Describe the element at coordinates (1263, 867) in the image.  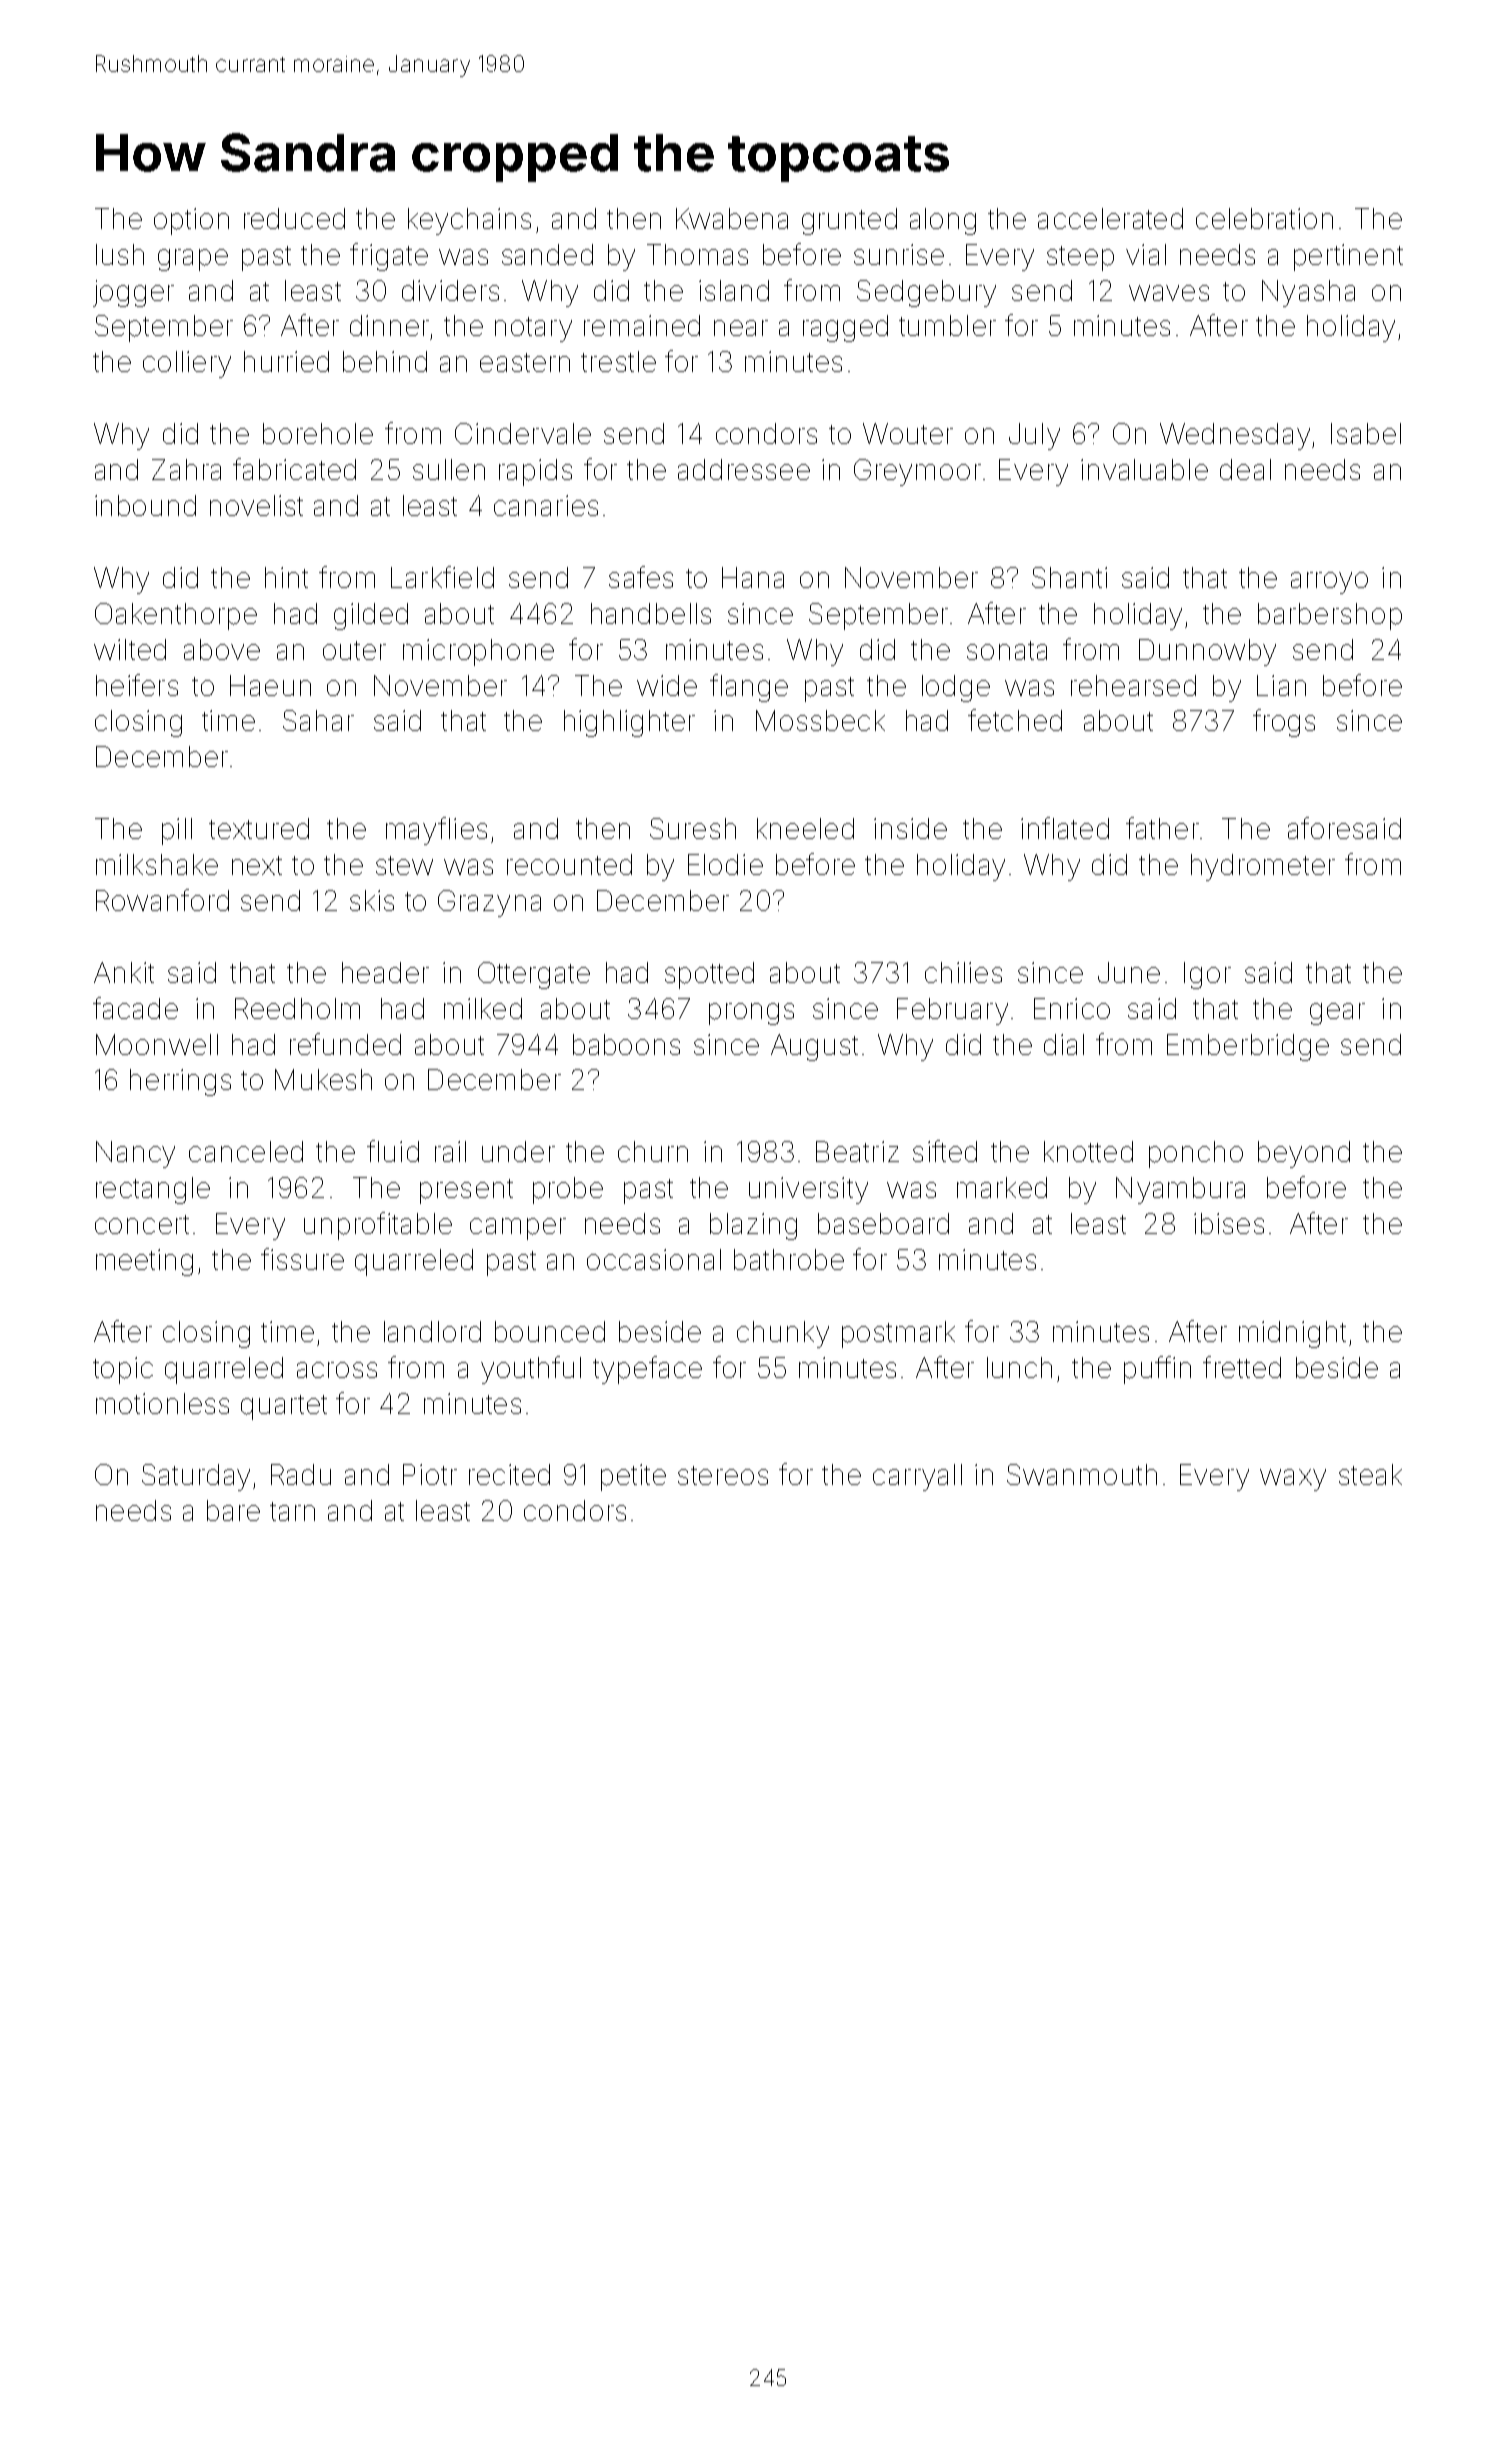
I see `hydrometer` at that location.
